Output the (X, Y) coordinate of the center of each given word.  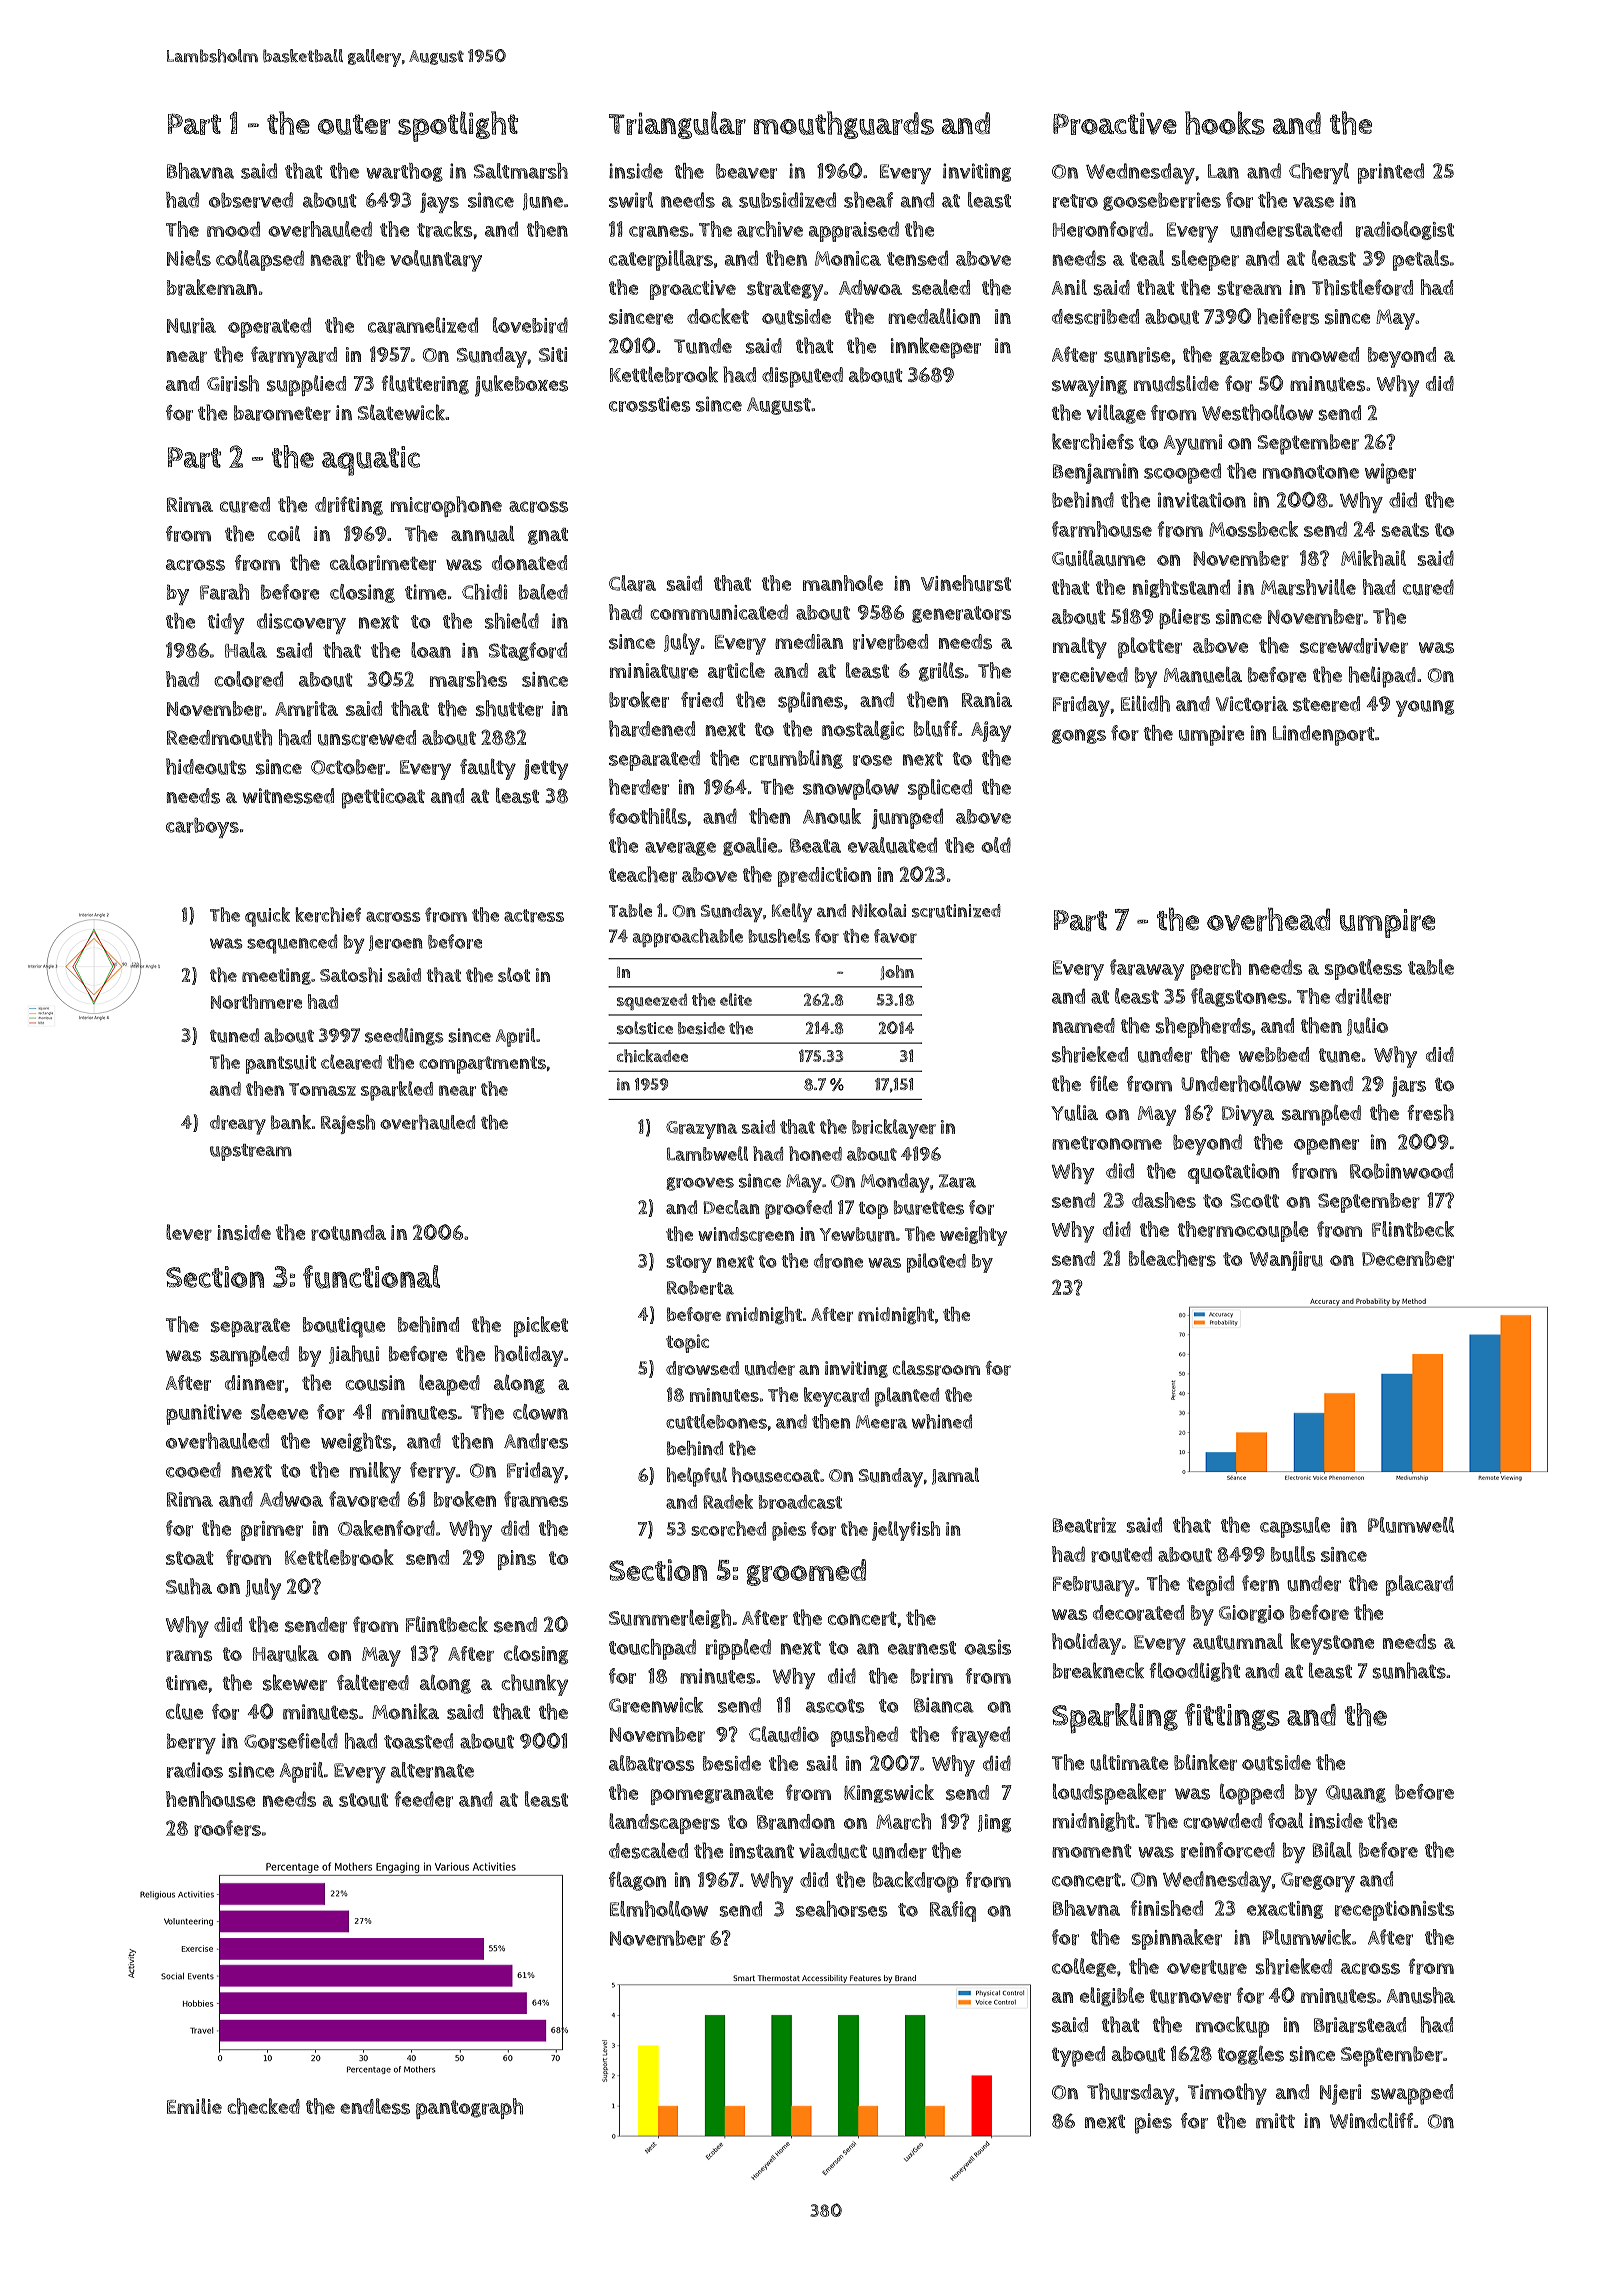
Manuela (1203, 675)
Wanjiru (1286, 1261)
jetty (546, 769)
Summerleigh (670, 1619)
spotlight (458, 126)
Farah (224, 592)
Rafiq (953, 1911)
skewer (295, 1682)
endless (375, 2106)
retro (1075, 201)
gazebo (1251, 356)
